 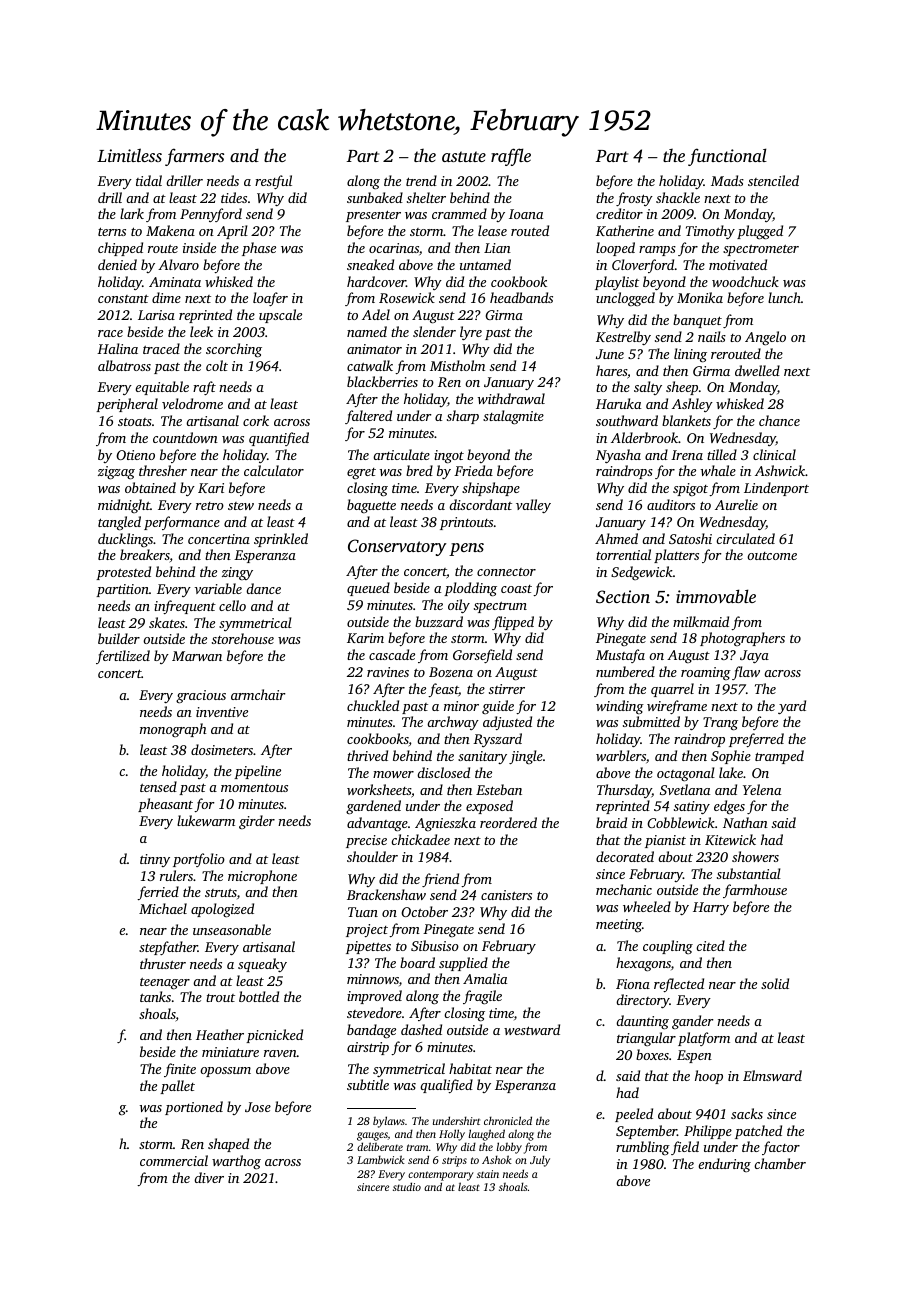 I want to click on printouts, so click(x=466, y=523).
